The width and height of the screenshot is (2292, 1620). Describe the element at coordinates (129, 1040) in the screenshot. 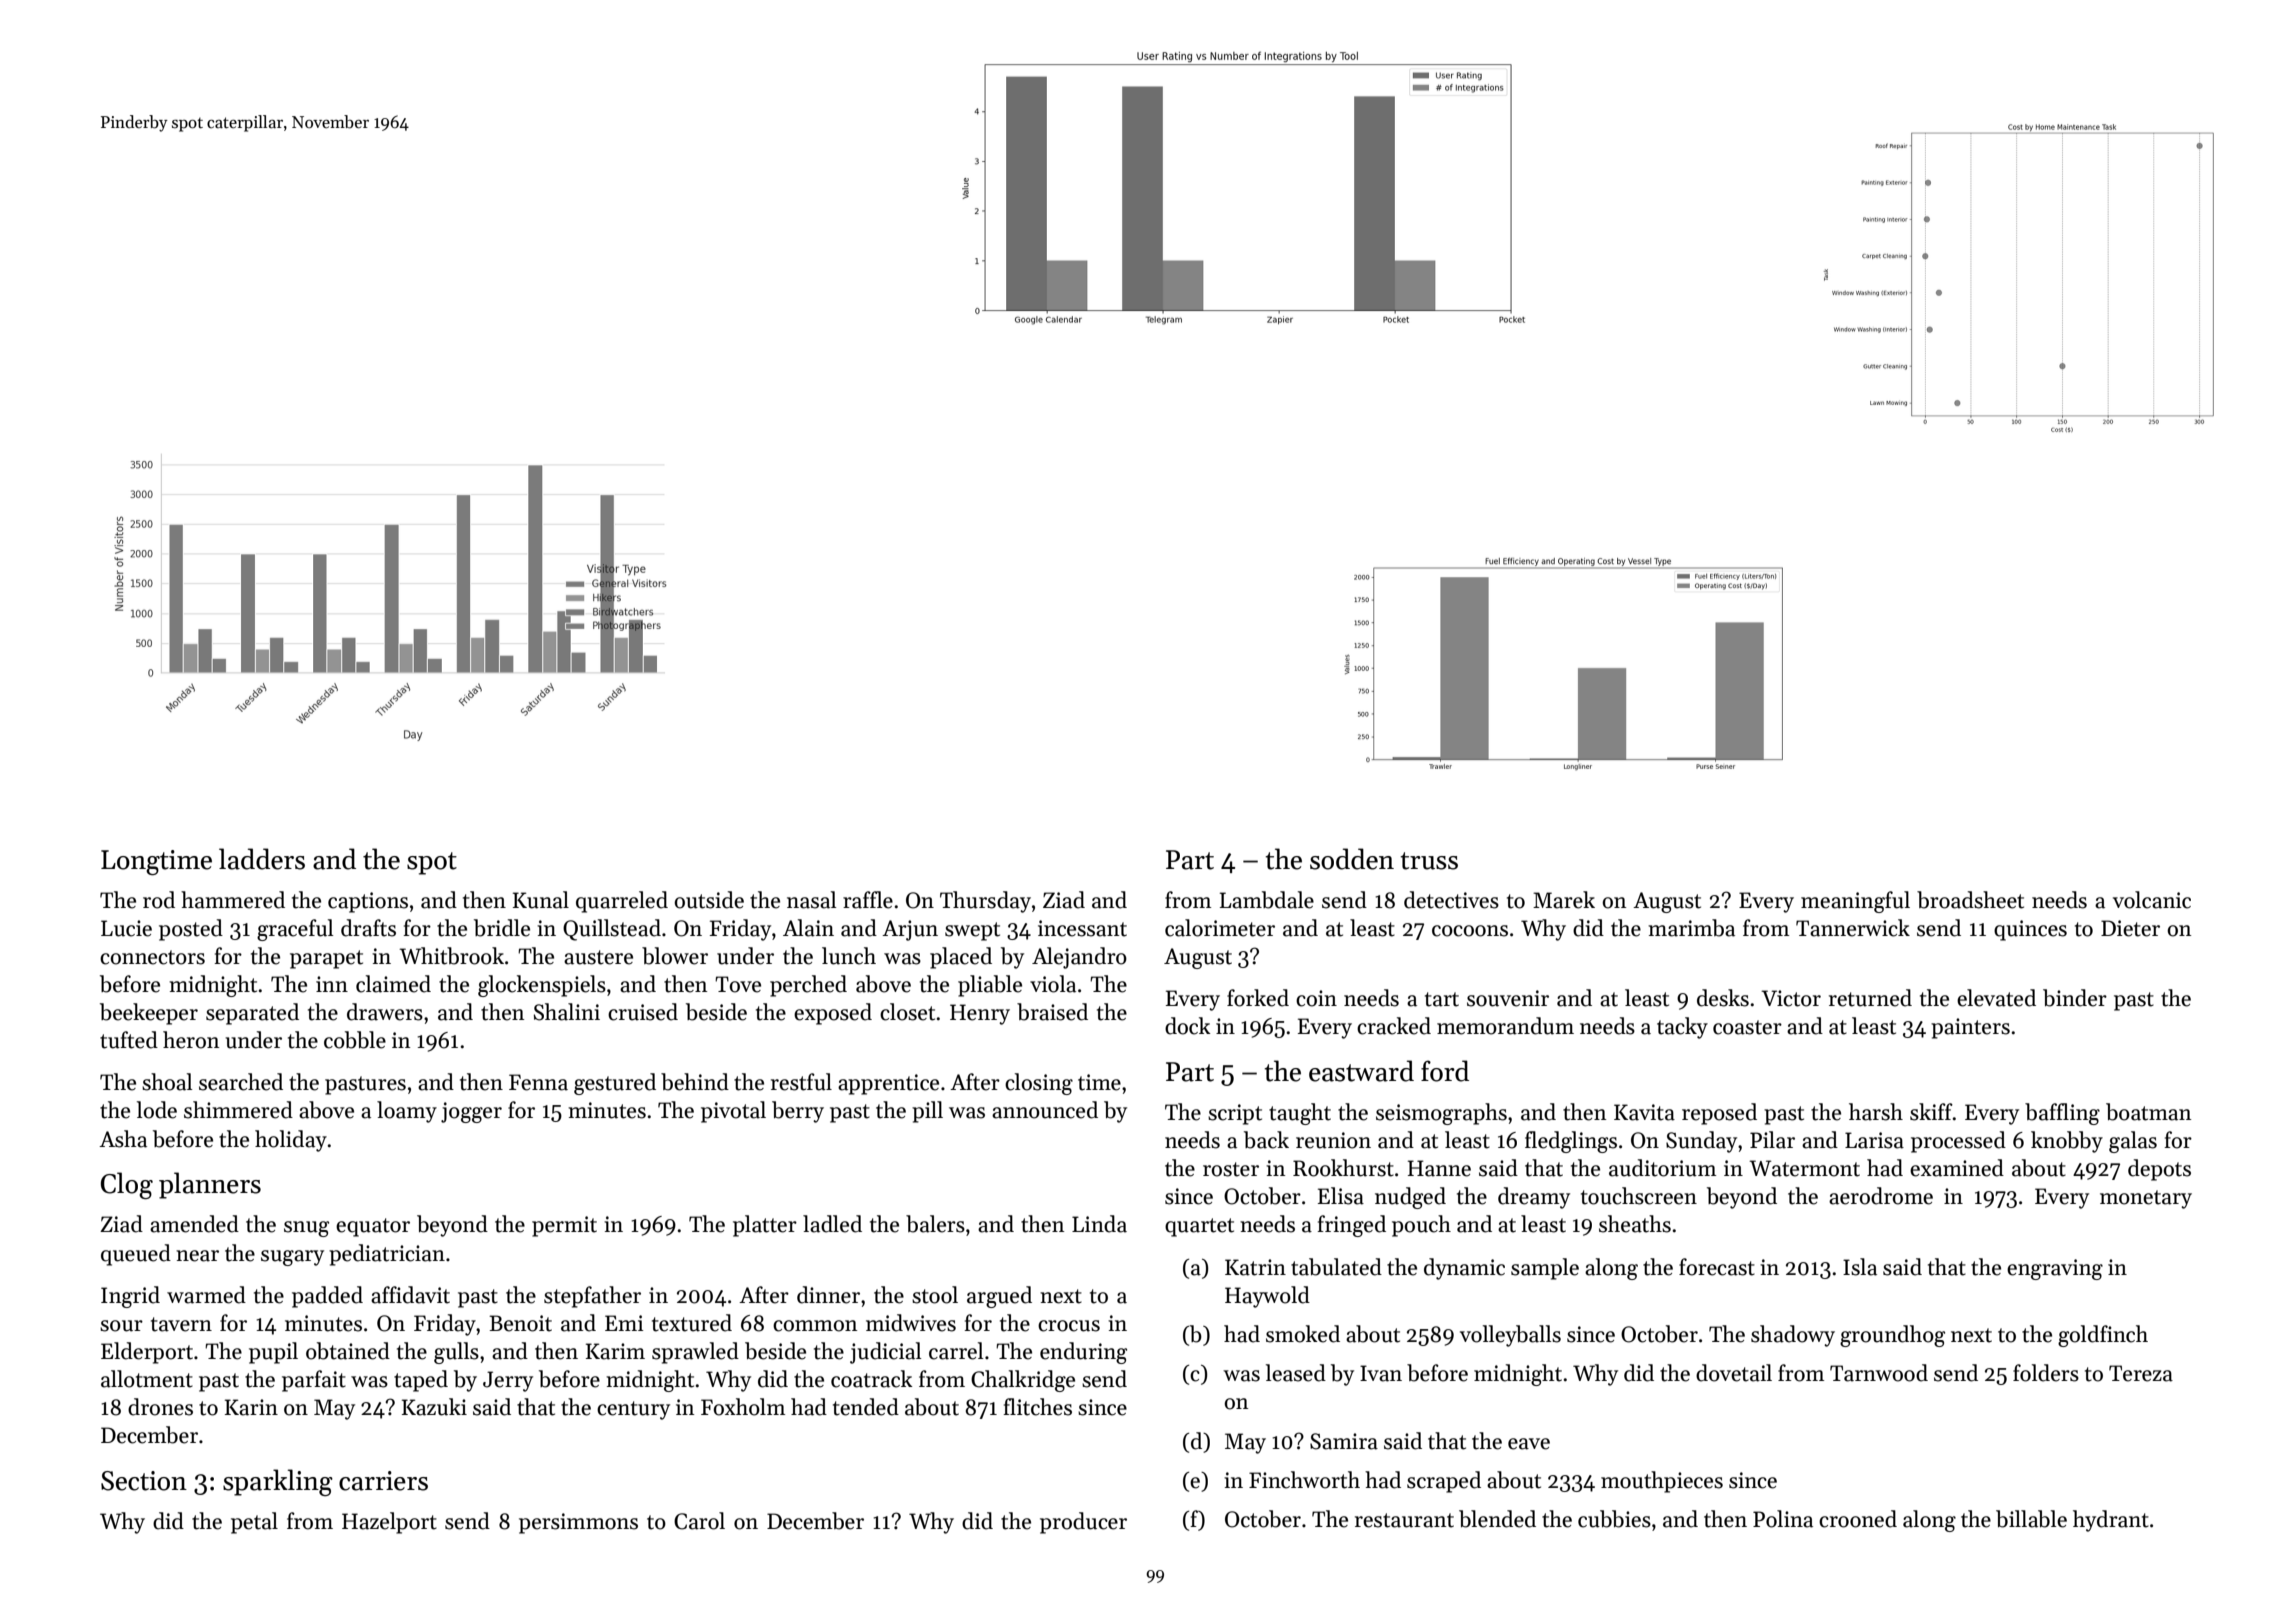

I see `tufted` at that location.
